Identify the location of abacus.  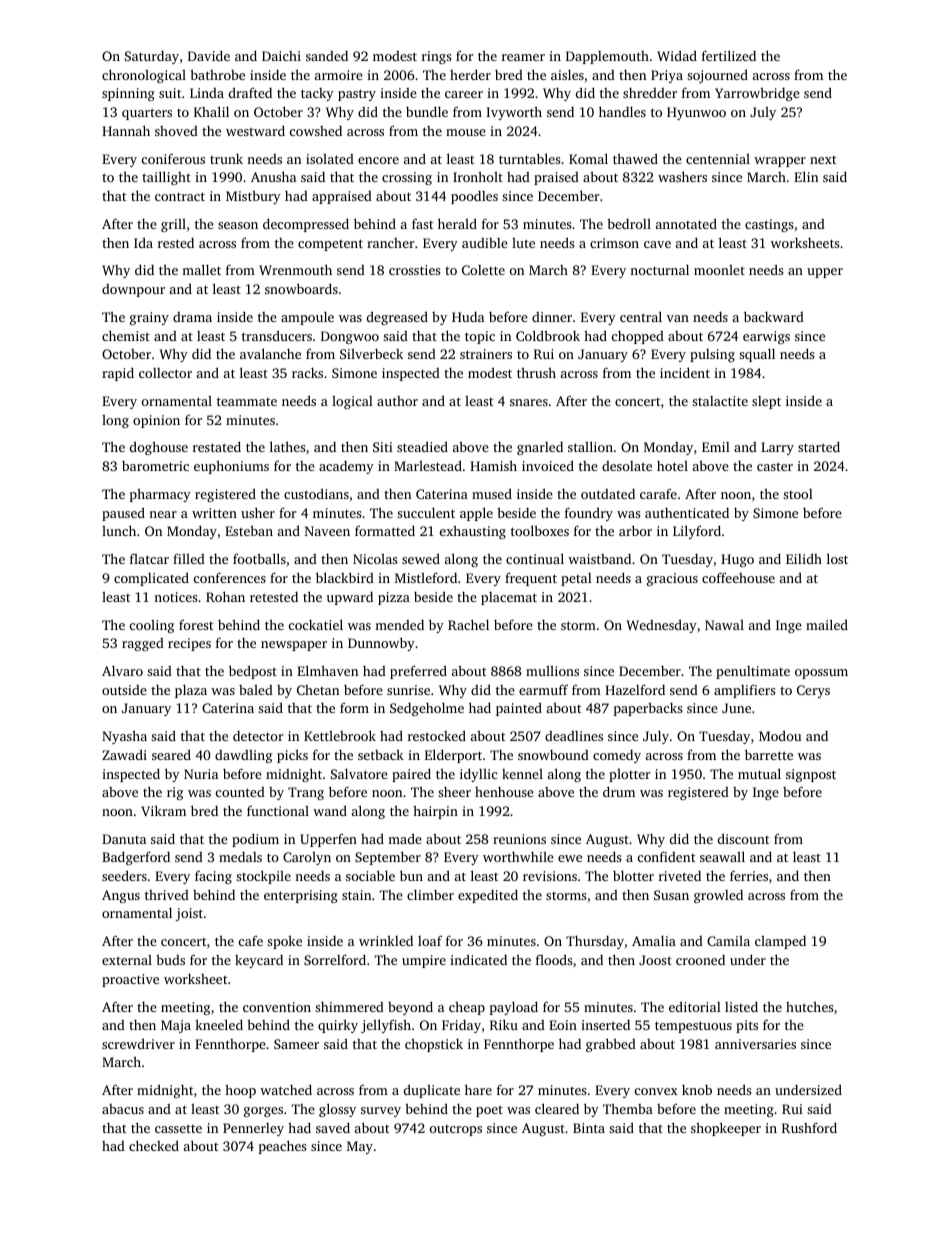
(123, 1109).
